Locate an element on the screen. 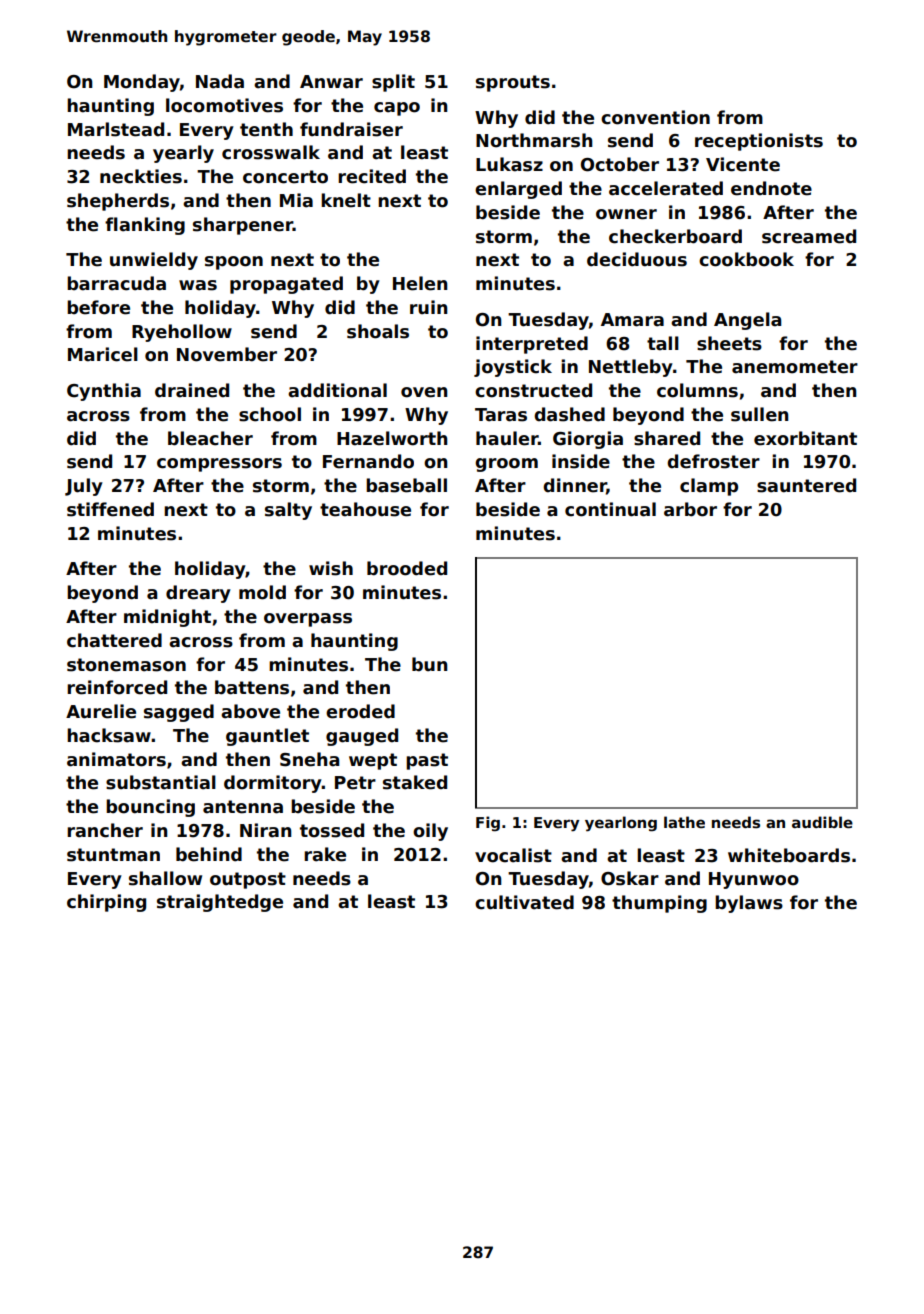 This screenshot has width=924, height=1314. propagated is located at coordinates (286, 285).
